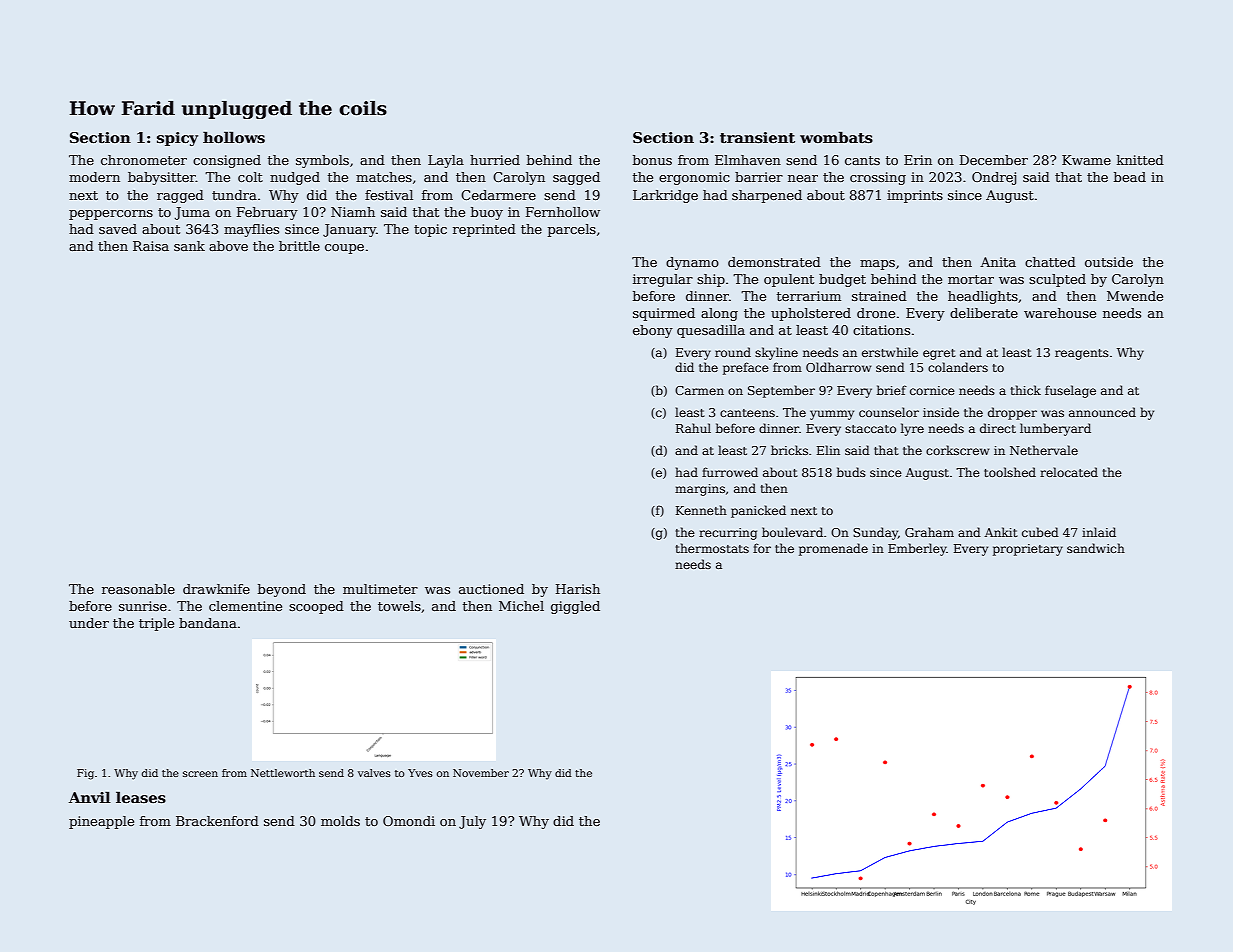 This screenshot has height=952, width=1233. I want to click on sandwich, so click(1096, 548).
